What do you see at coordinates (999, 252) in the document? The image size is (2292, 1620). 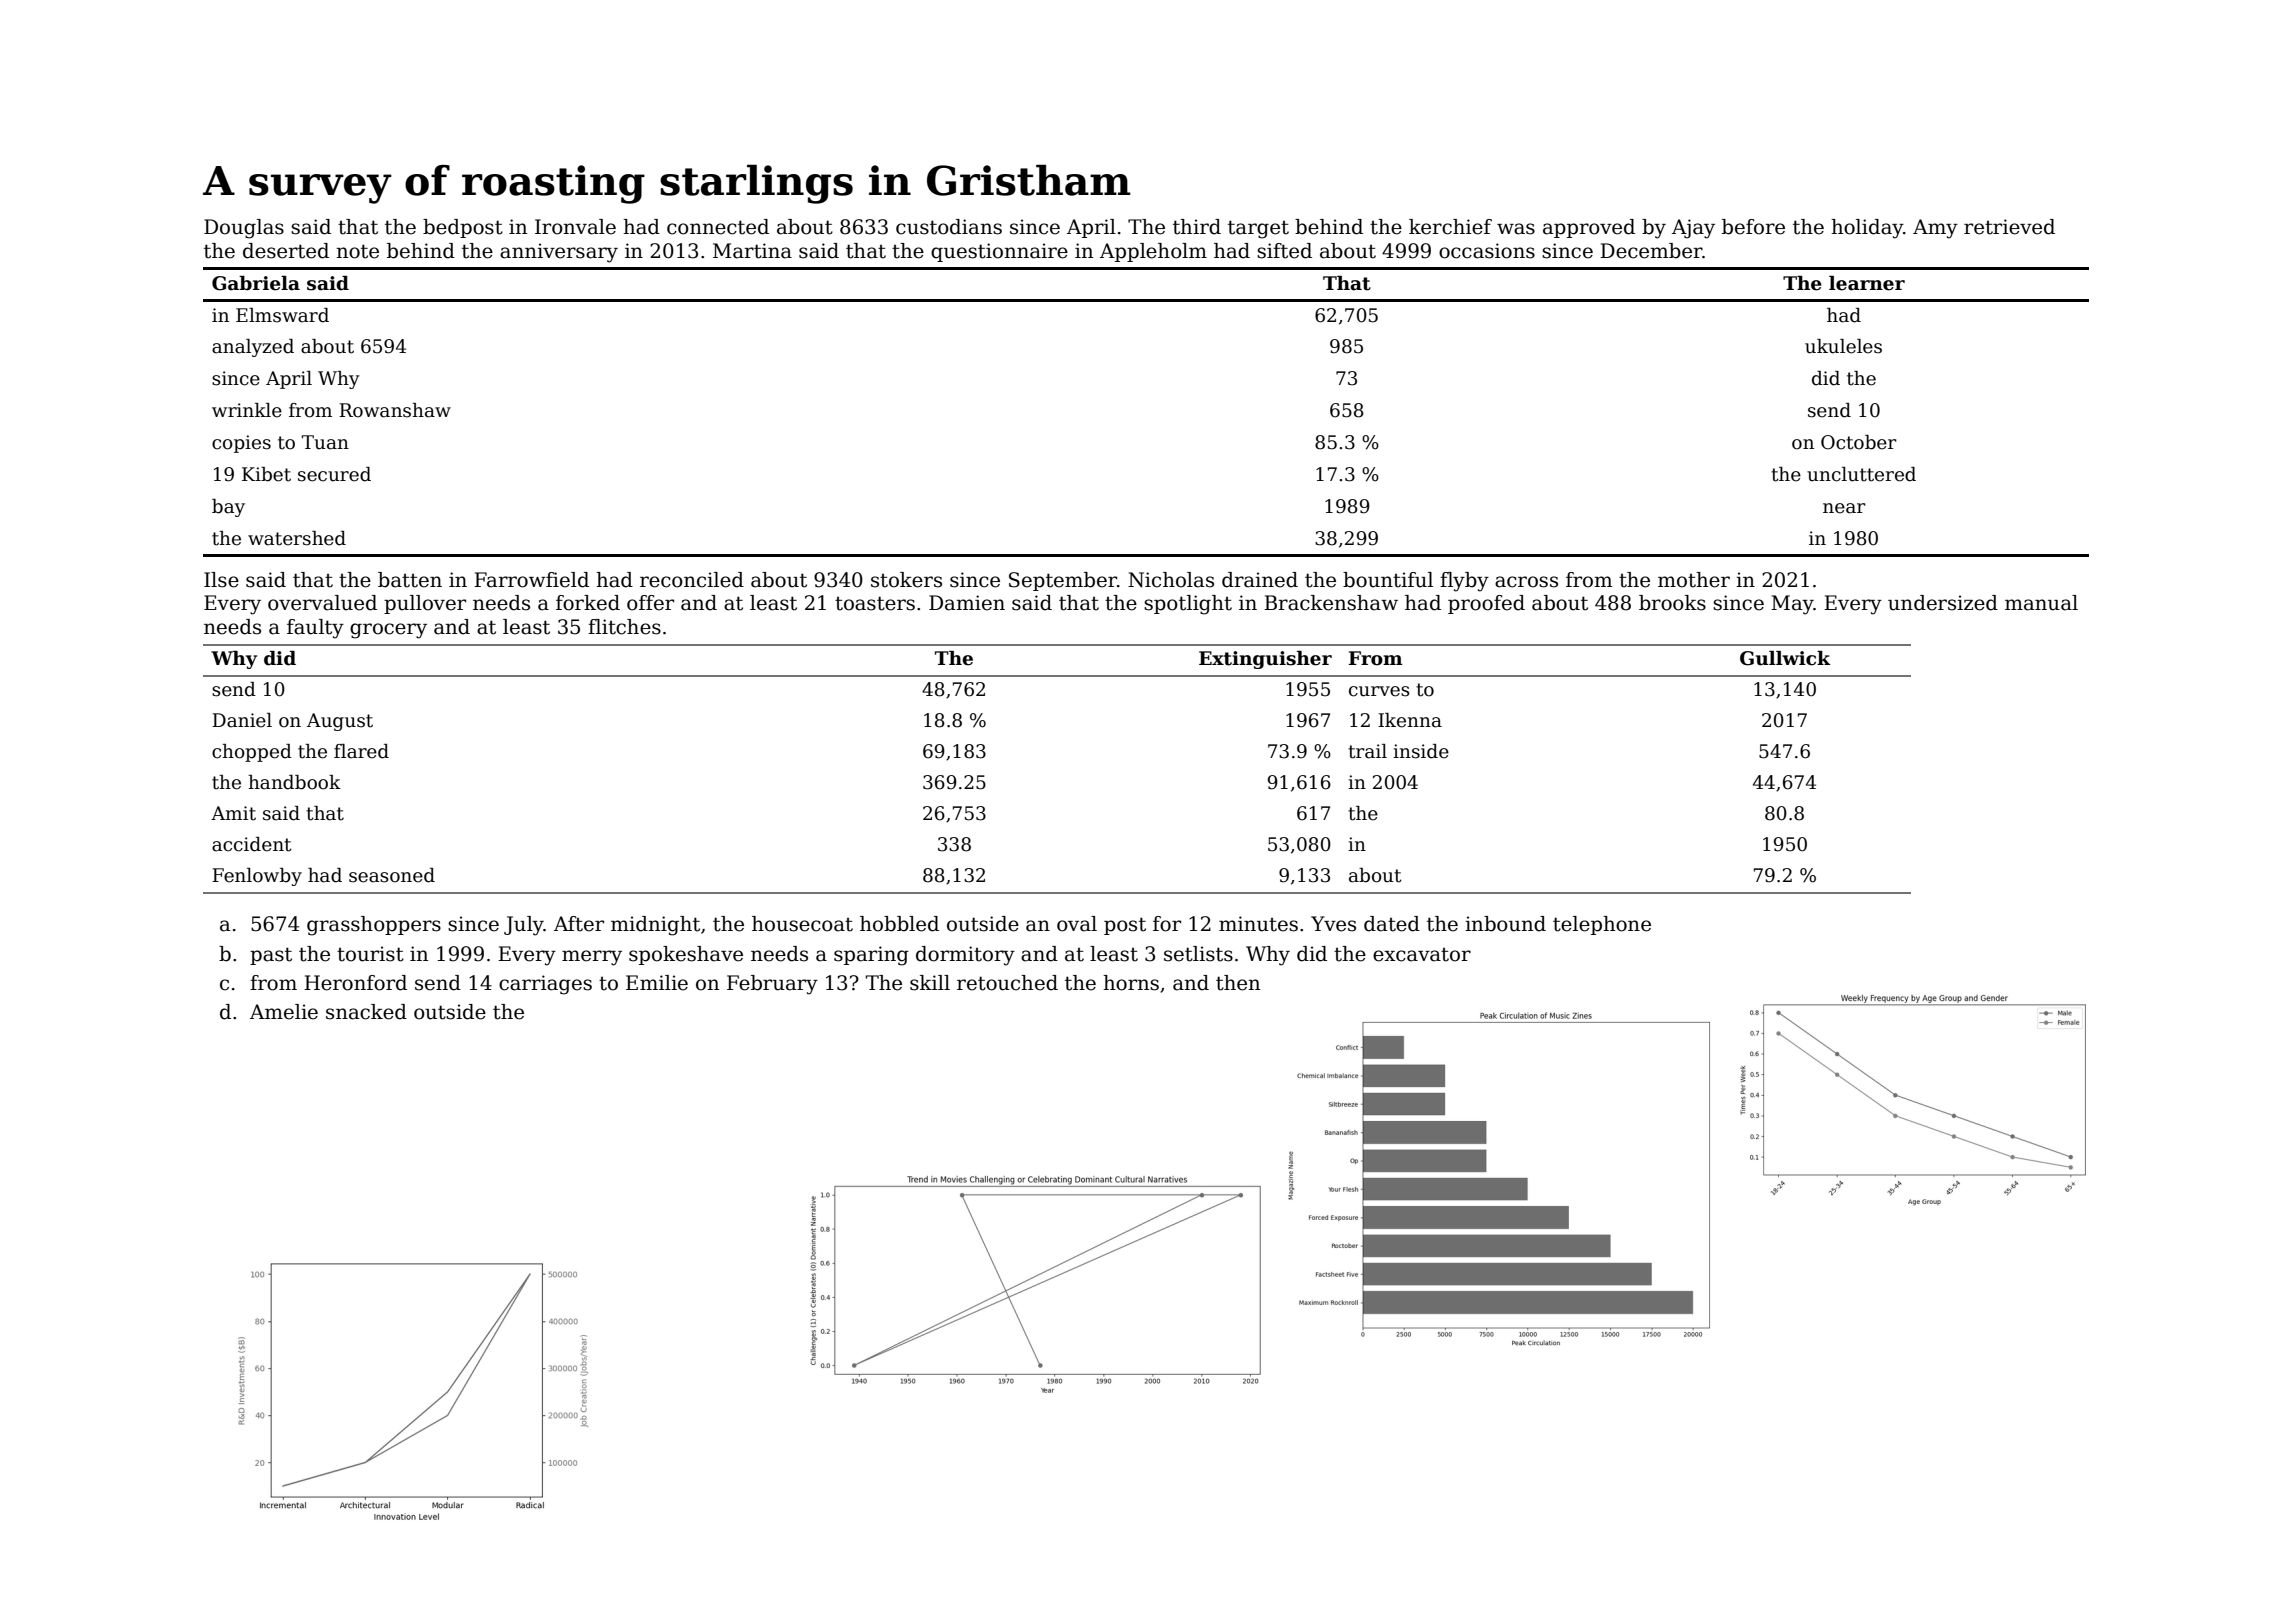 I see `questionnaire` at bounding box center [999, 252].
